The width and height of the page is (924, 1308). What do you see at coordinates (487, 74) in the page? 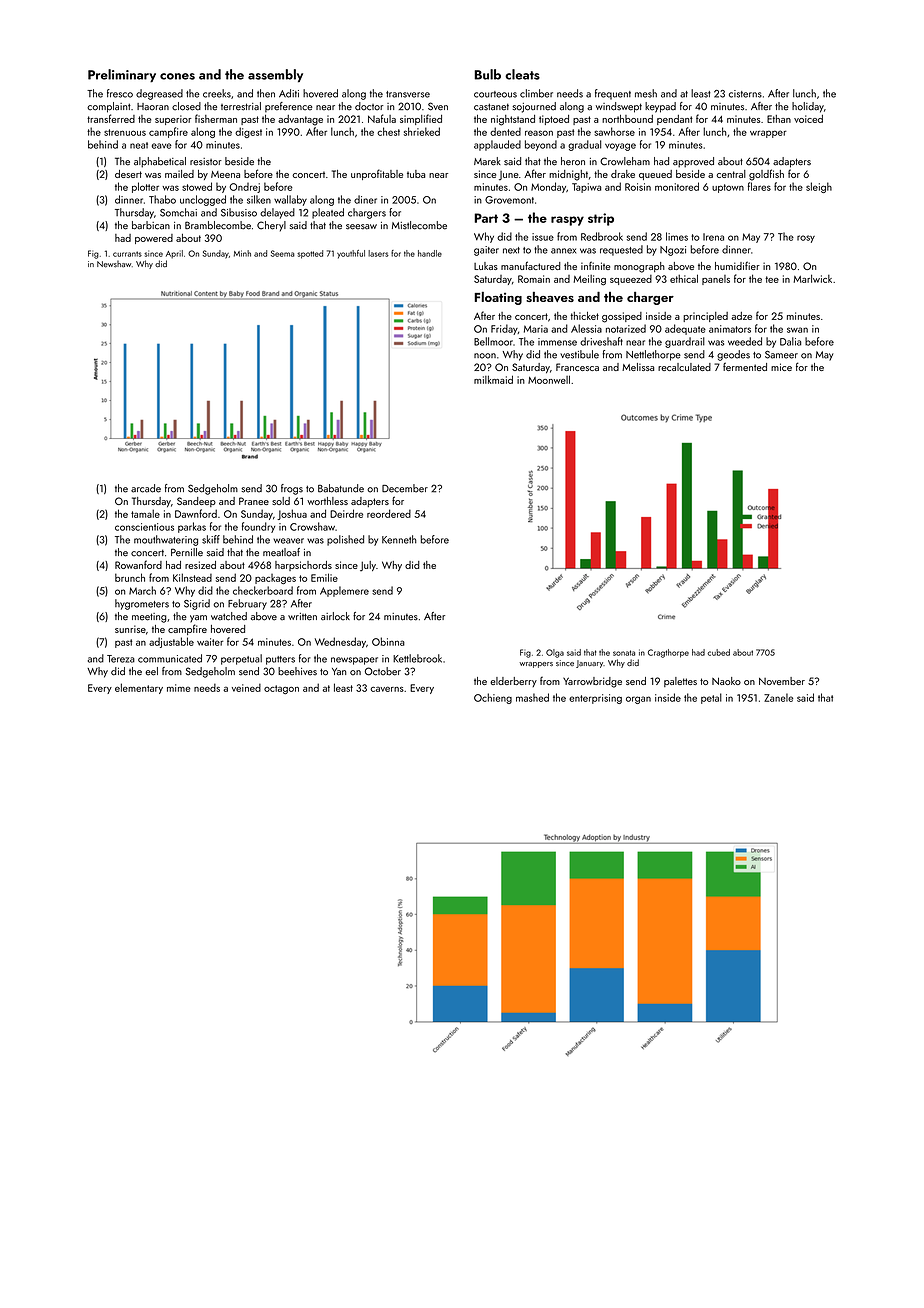
I see `Bulb` at bounding box center [487, 74].
